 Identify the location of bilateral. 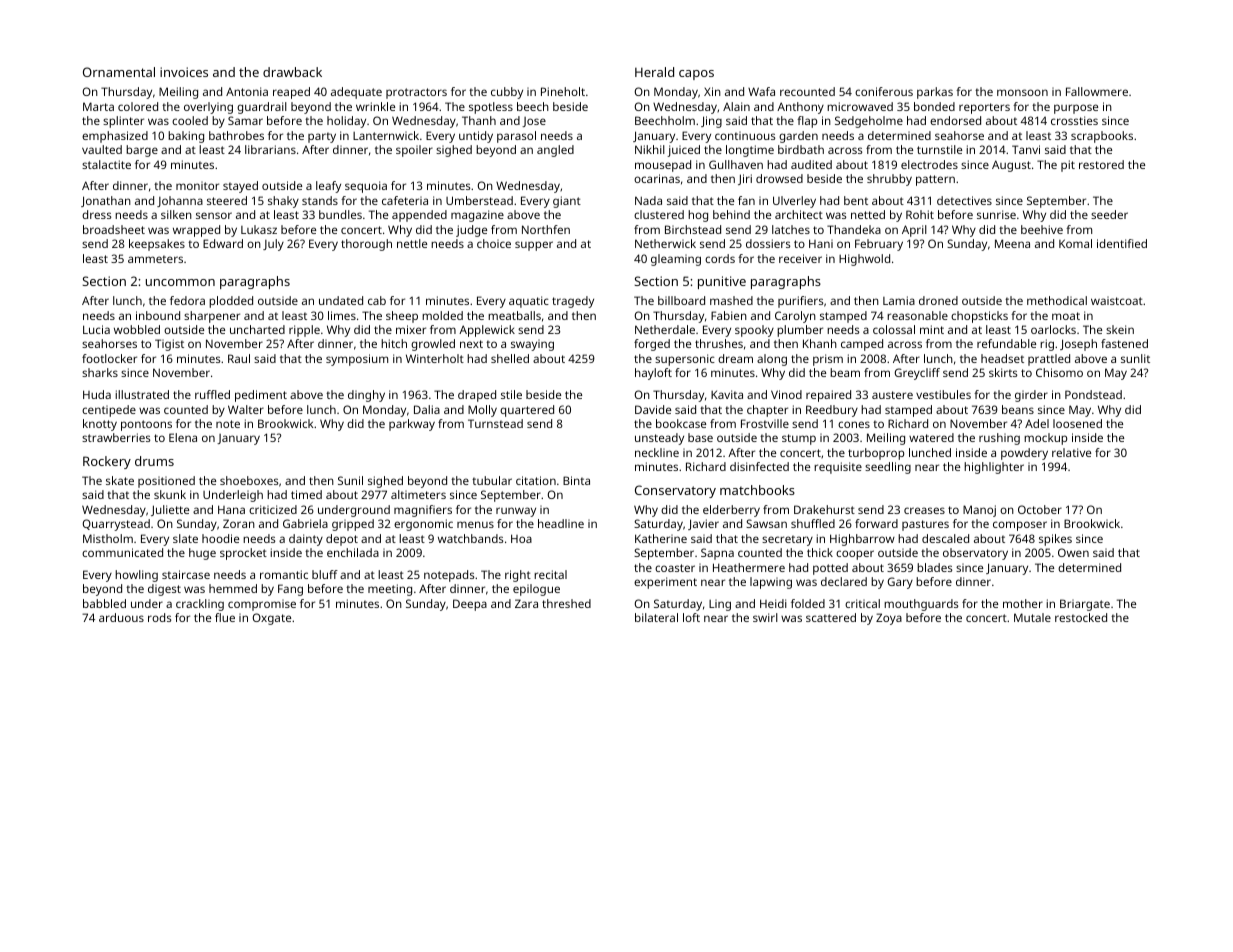
(656, 617).
